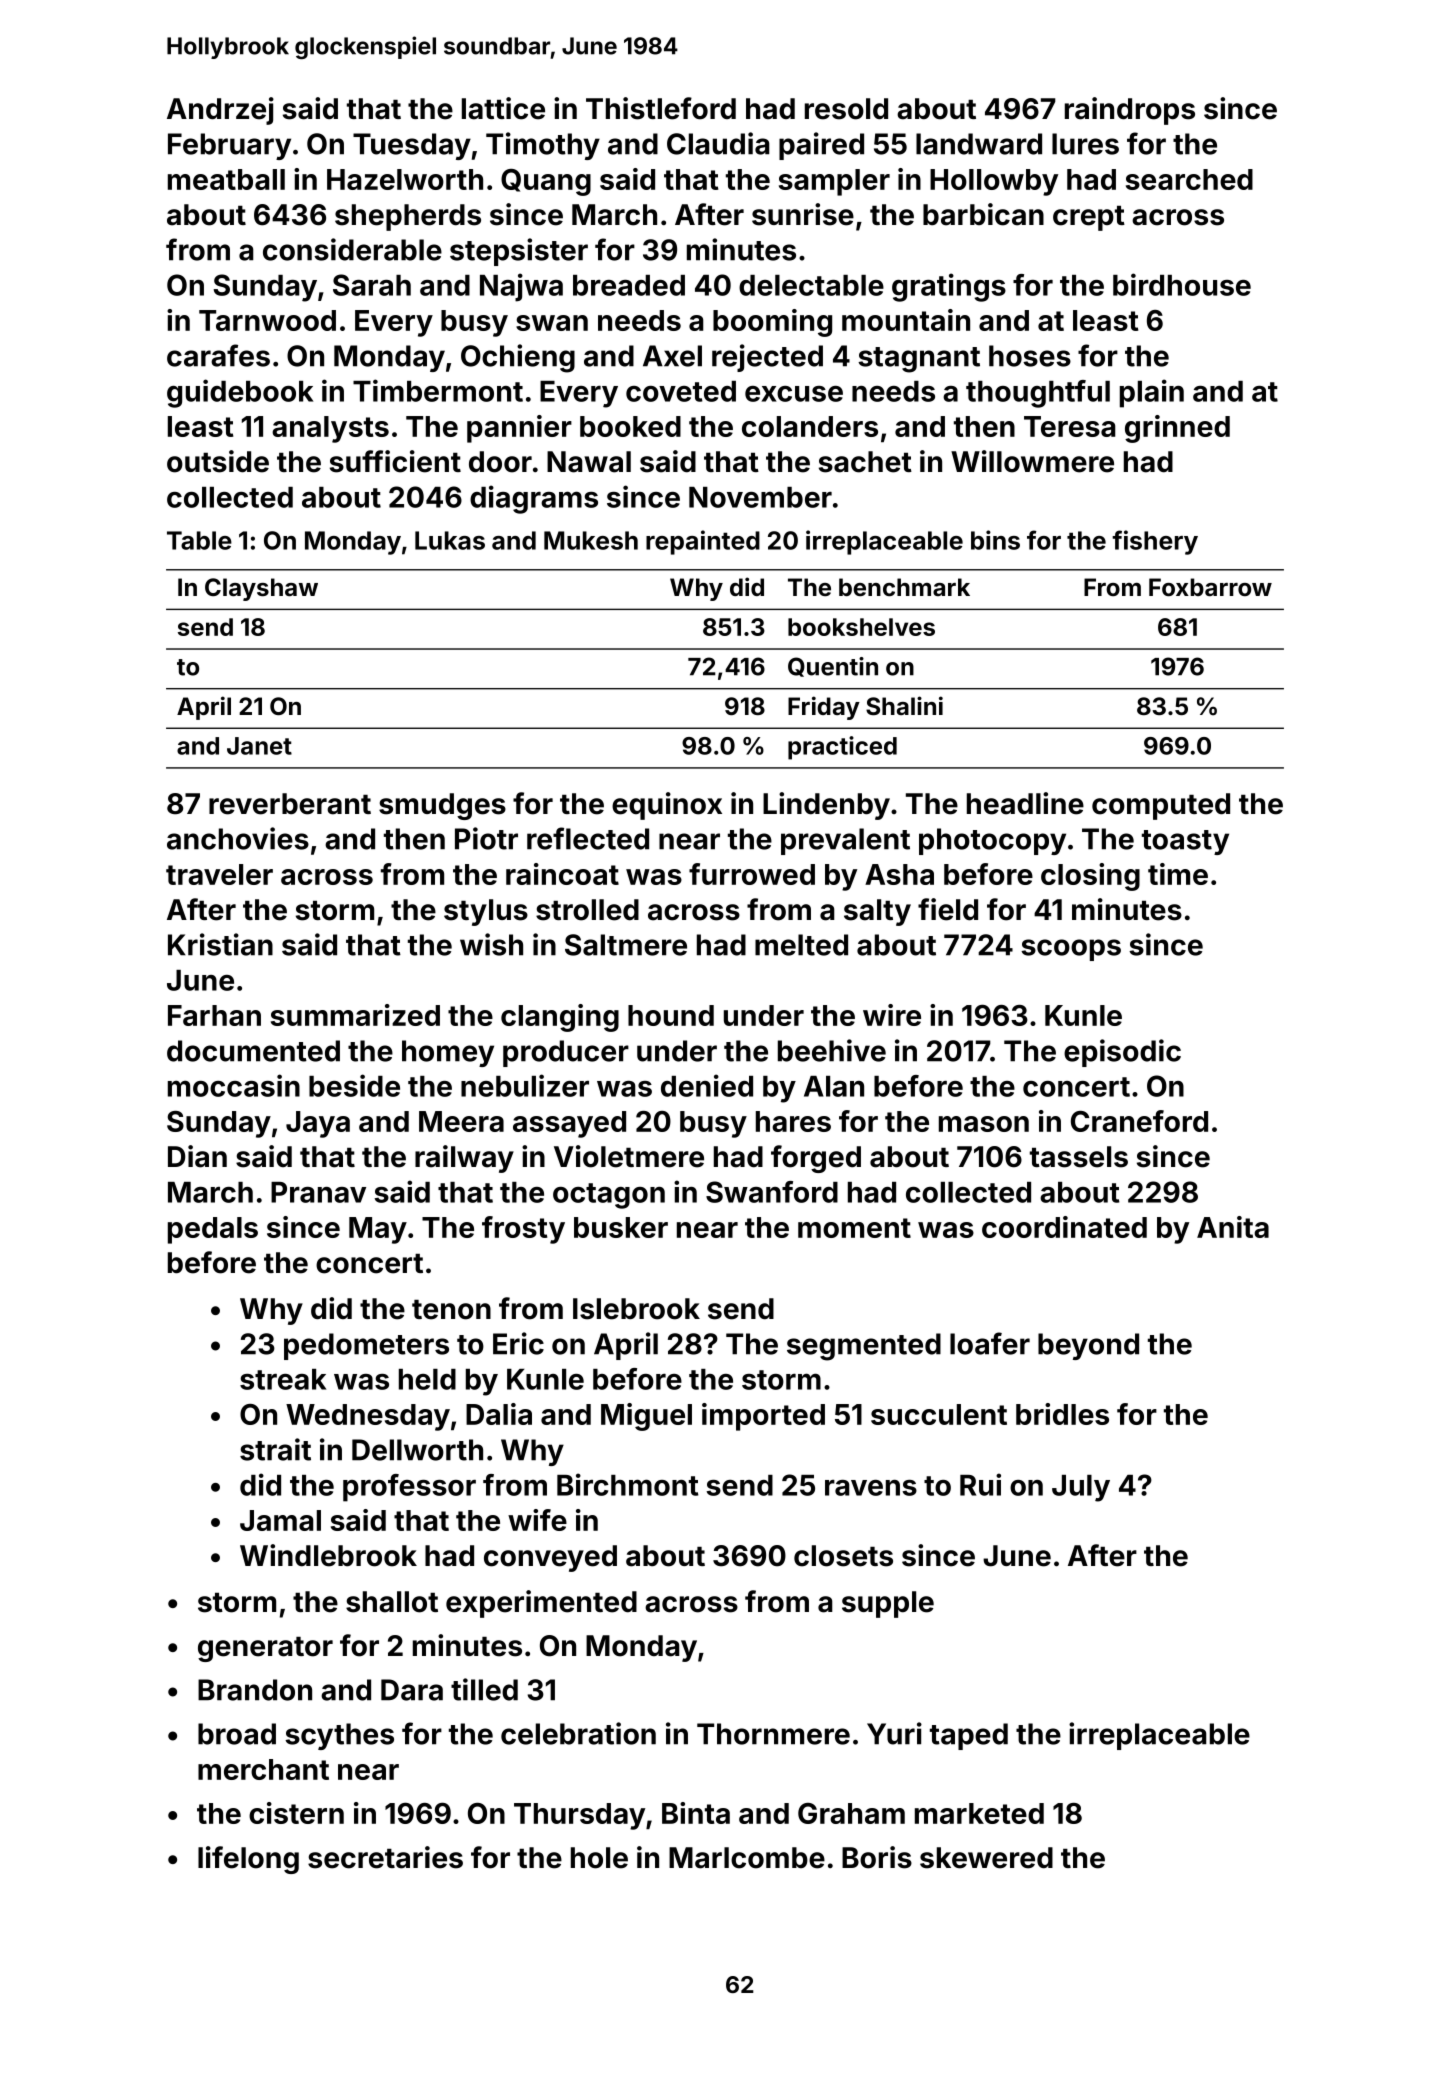 The image size is (1450, 2100). I want to click on mountain, so click(906, 320).
